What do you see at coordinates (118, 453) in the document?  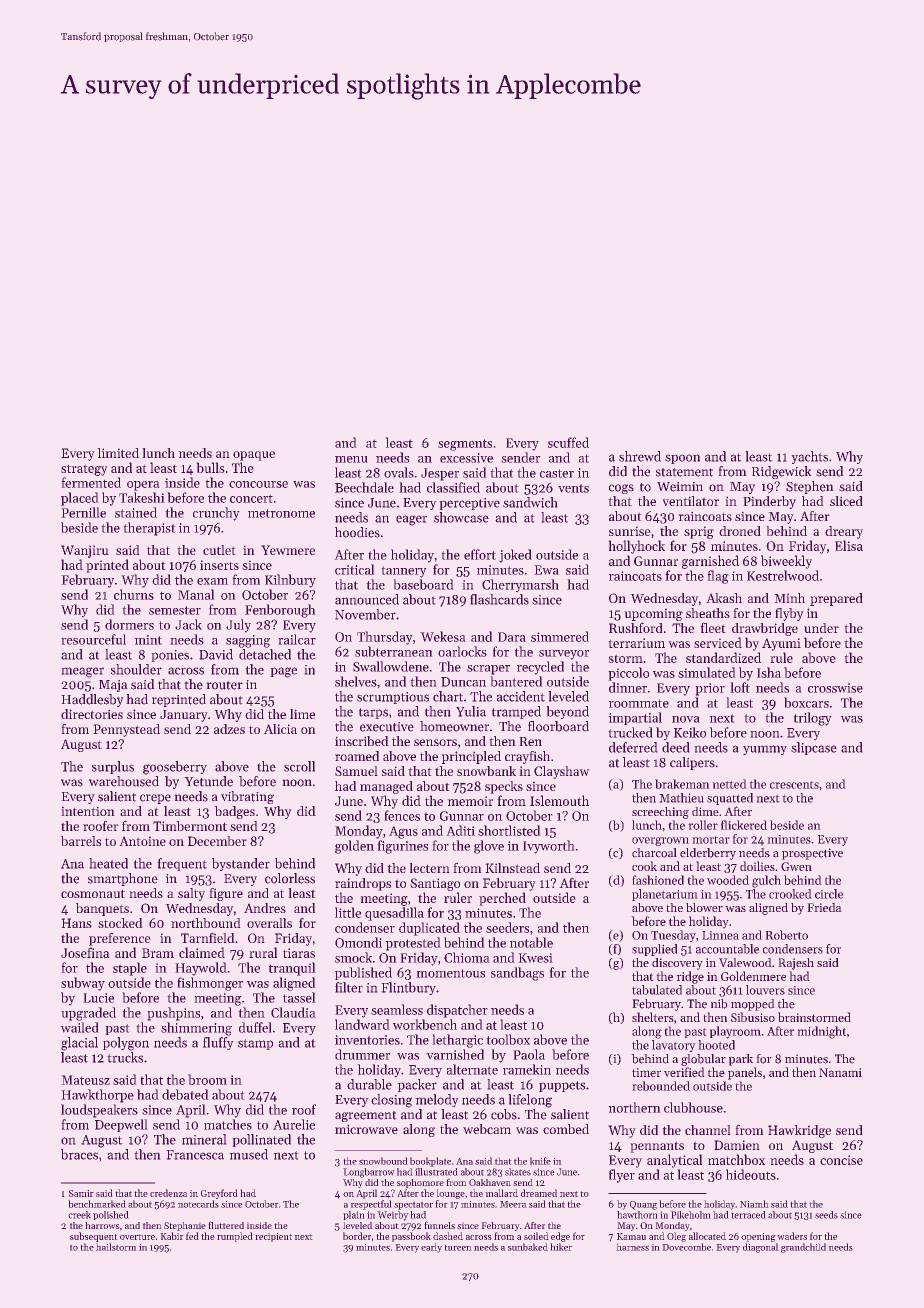 I see `limited` at bounding box center [118, 453].
